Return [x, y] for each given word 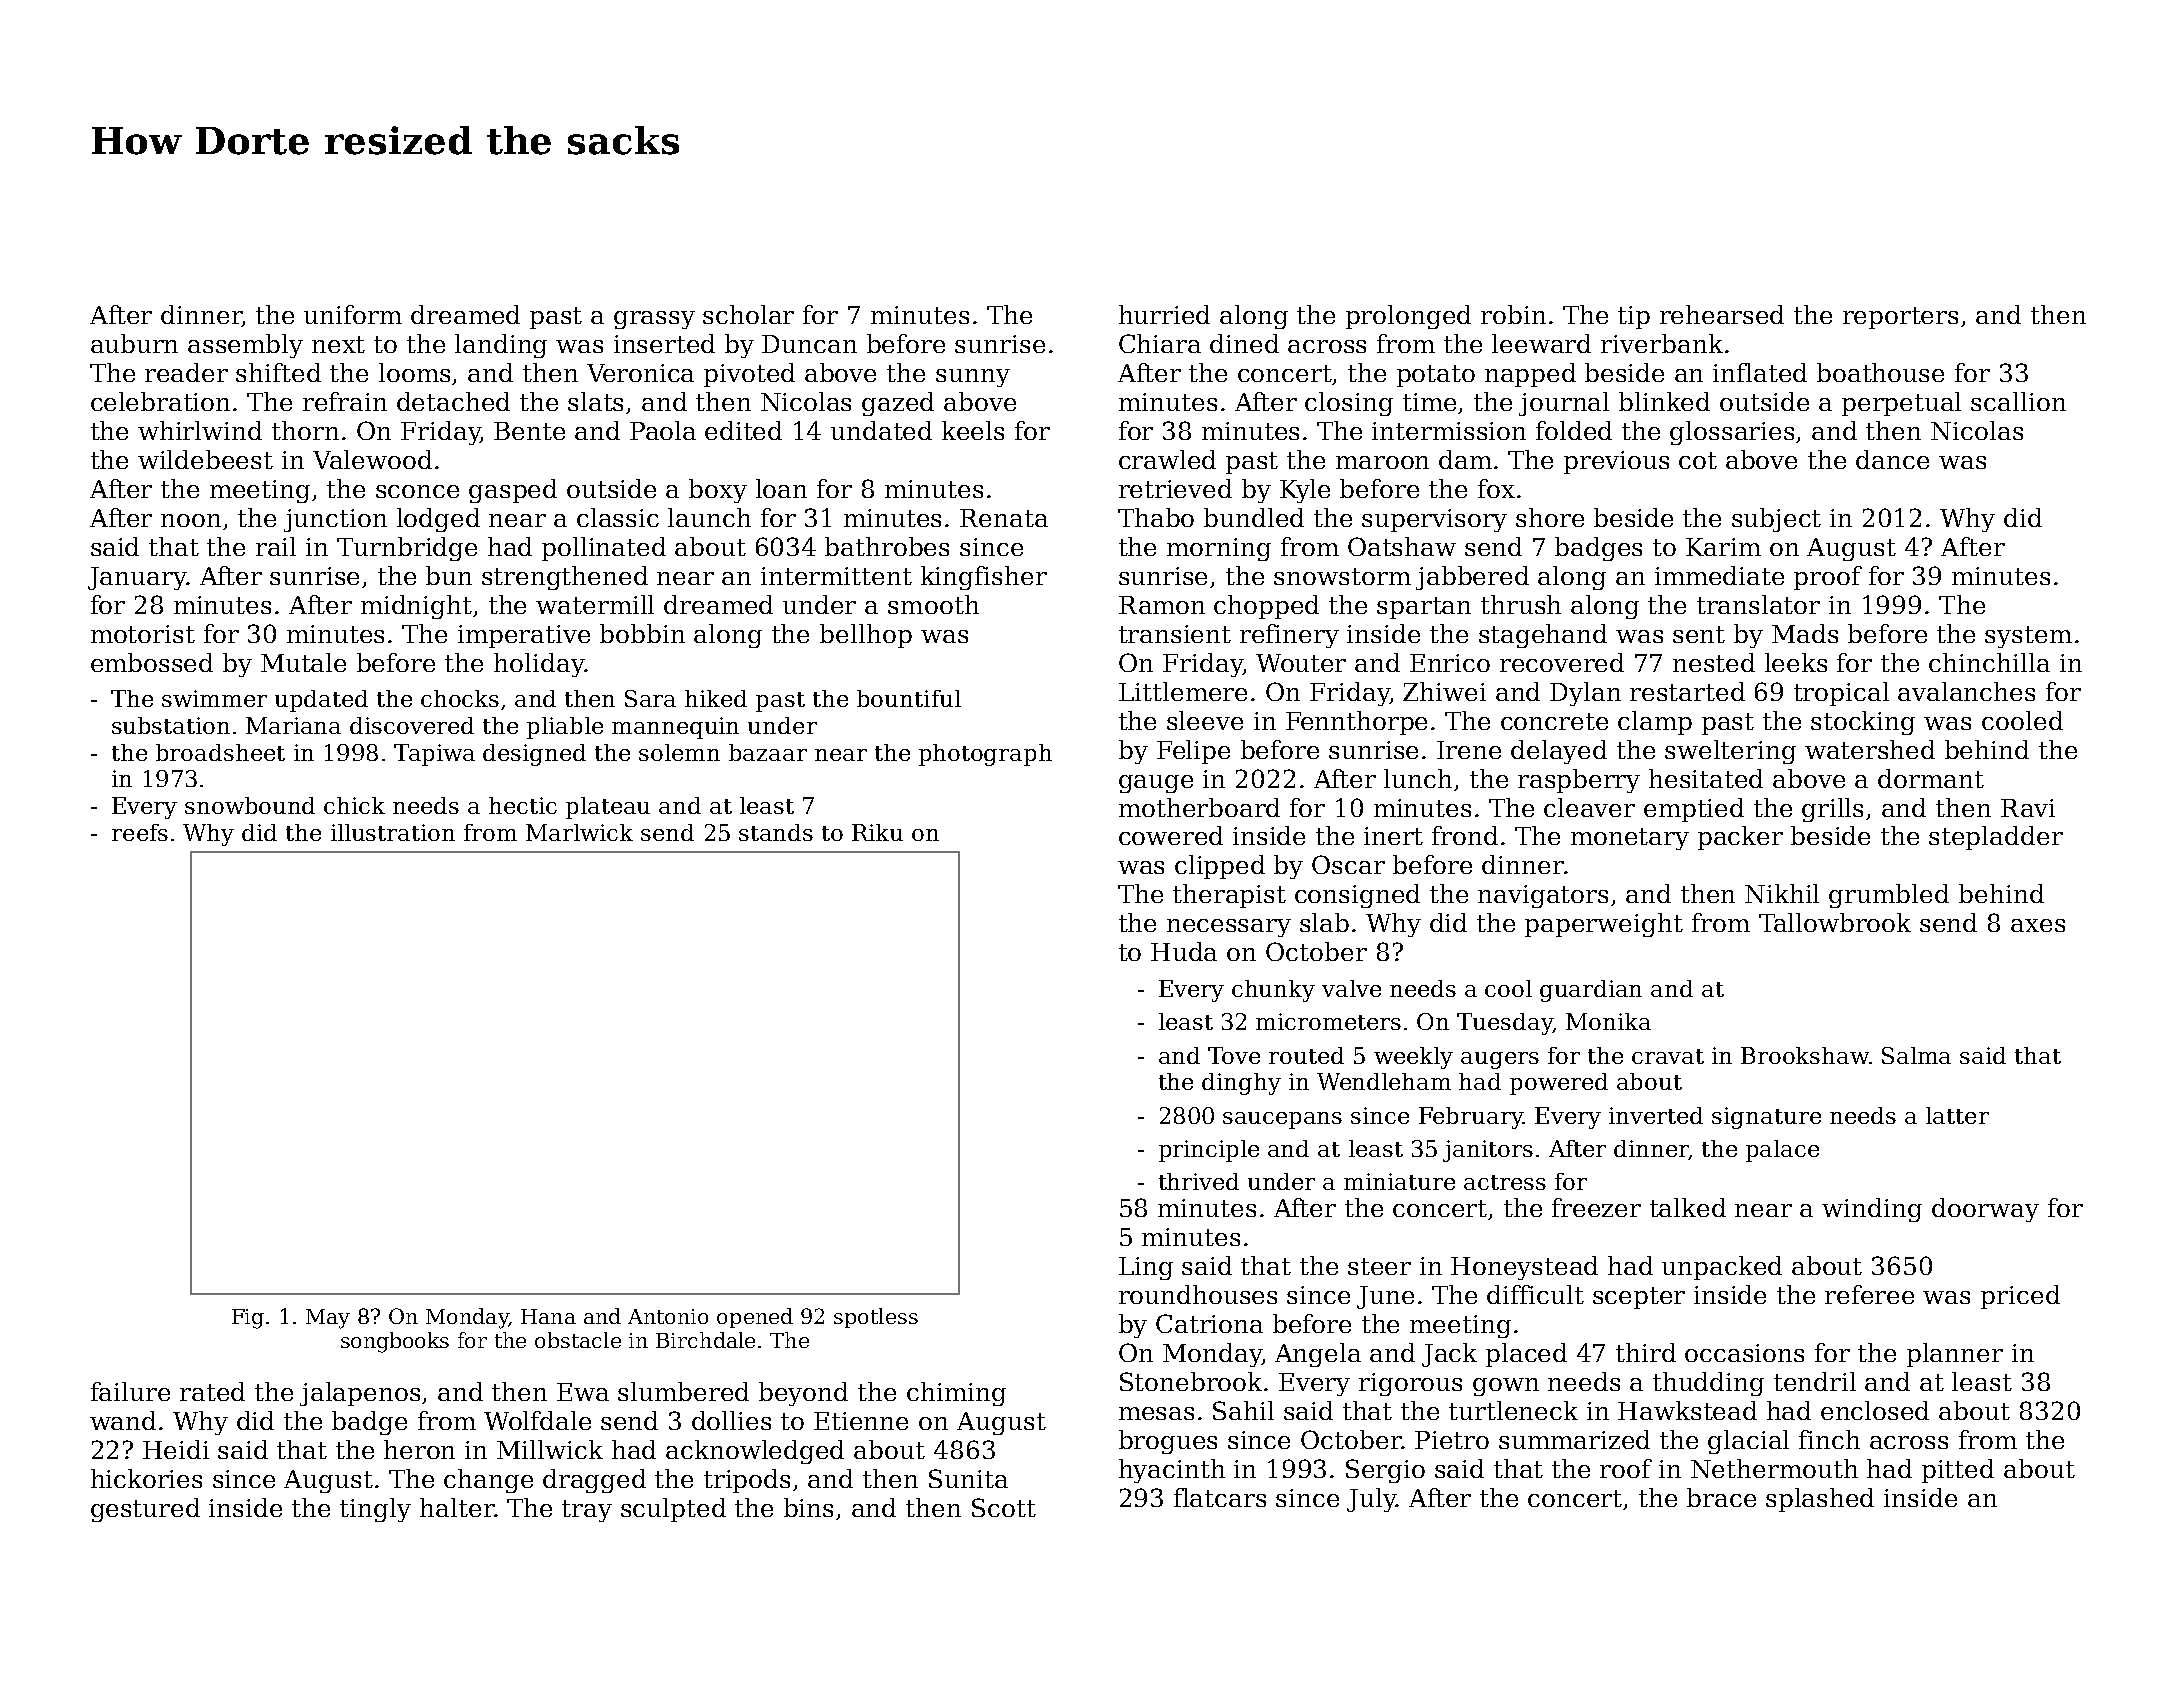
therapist [1229, 896]
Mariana [293, 725]
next [338, 344]
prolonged [1408, 317]
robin [1513, 314]
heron [419, 1449]
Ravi [2028, 808]
